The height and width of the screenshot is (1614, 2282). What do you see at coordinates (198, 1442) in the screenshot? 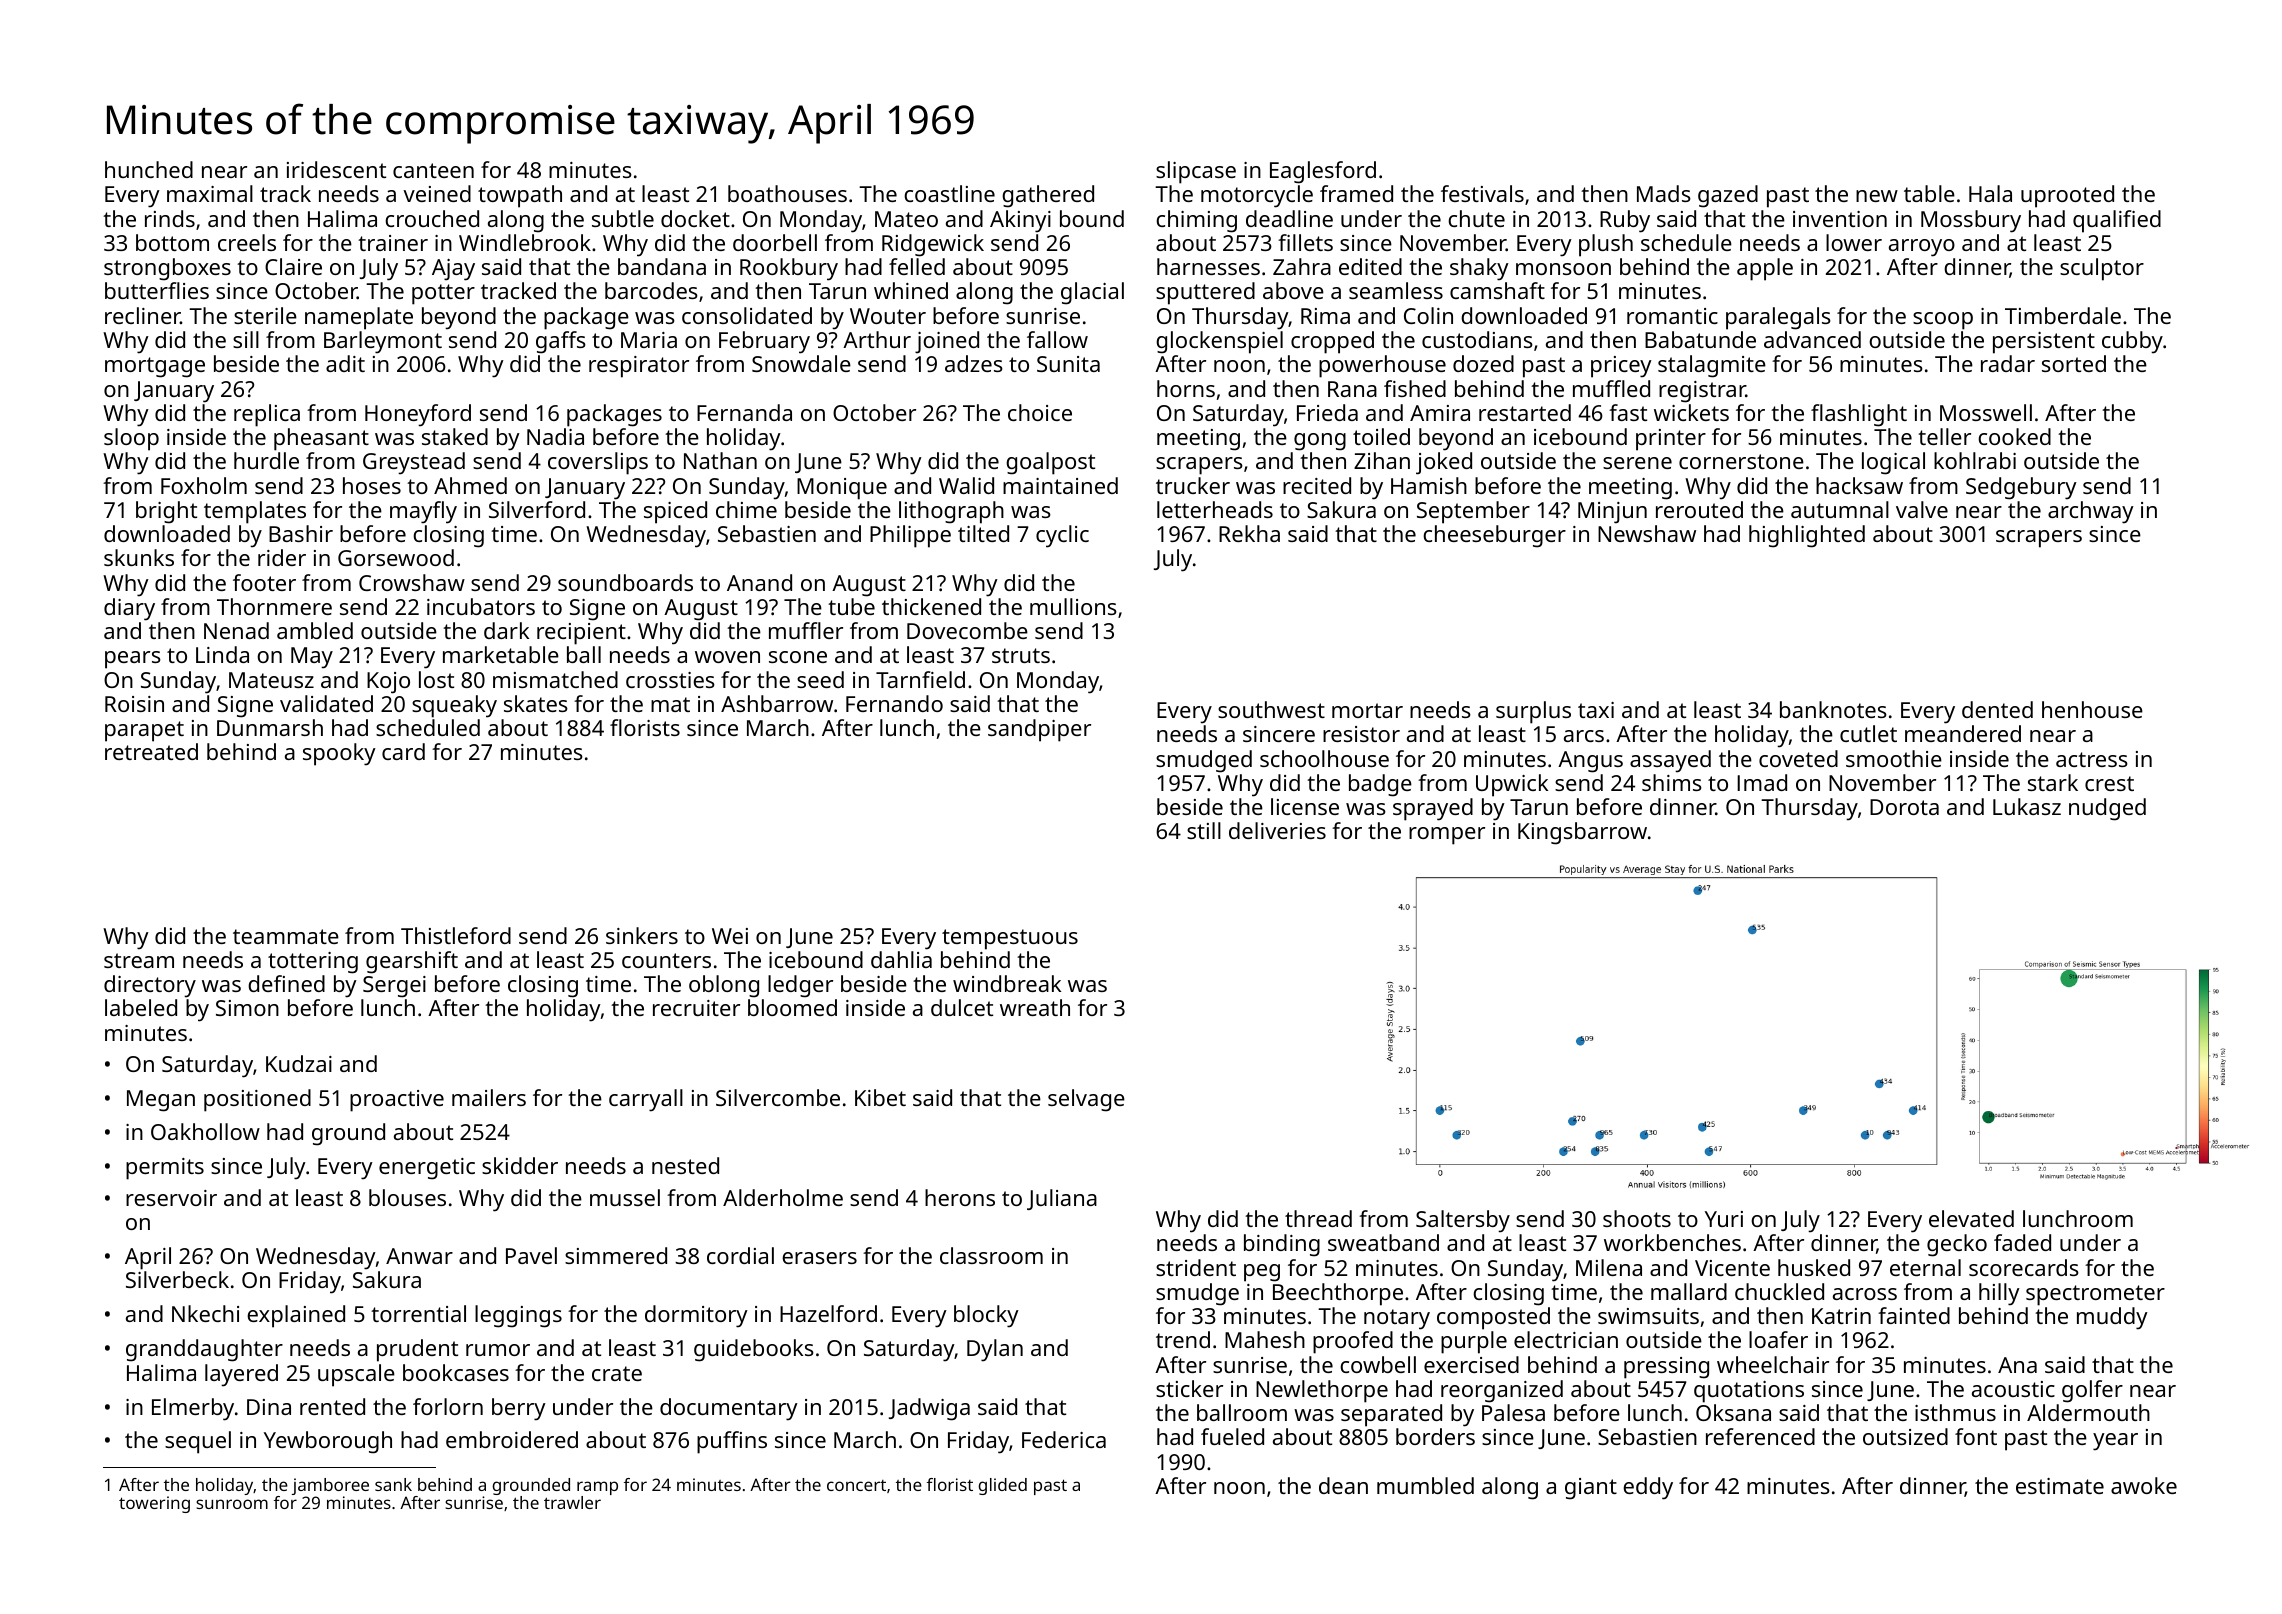
I see `sequel` at bounding box center [198, 1442].
